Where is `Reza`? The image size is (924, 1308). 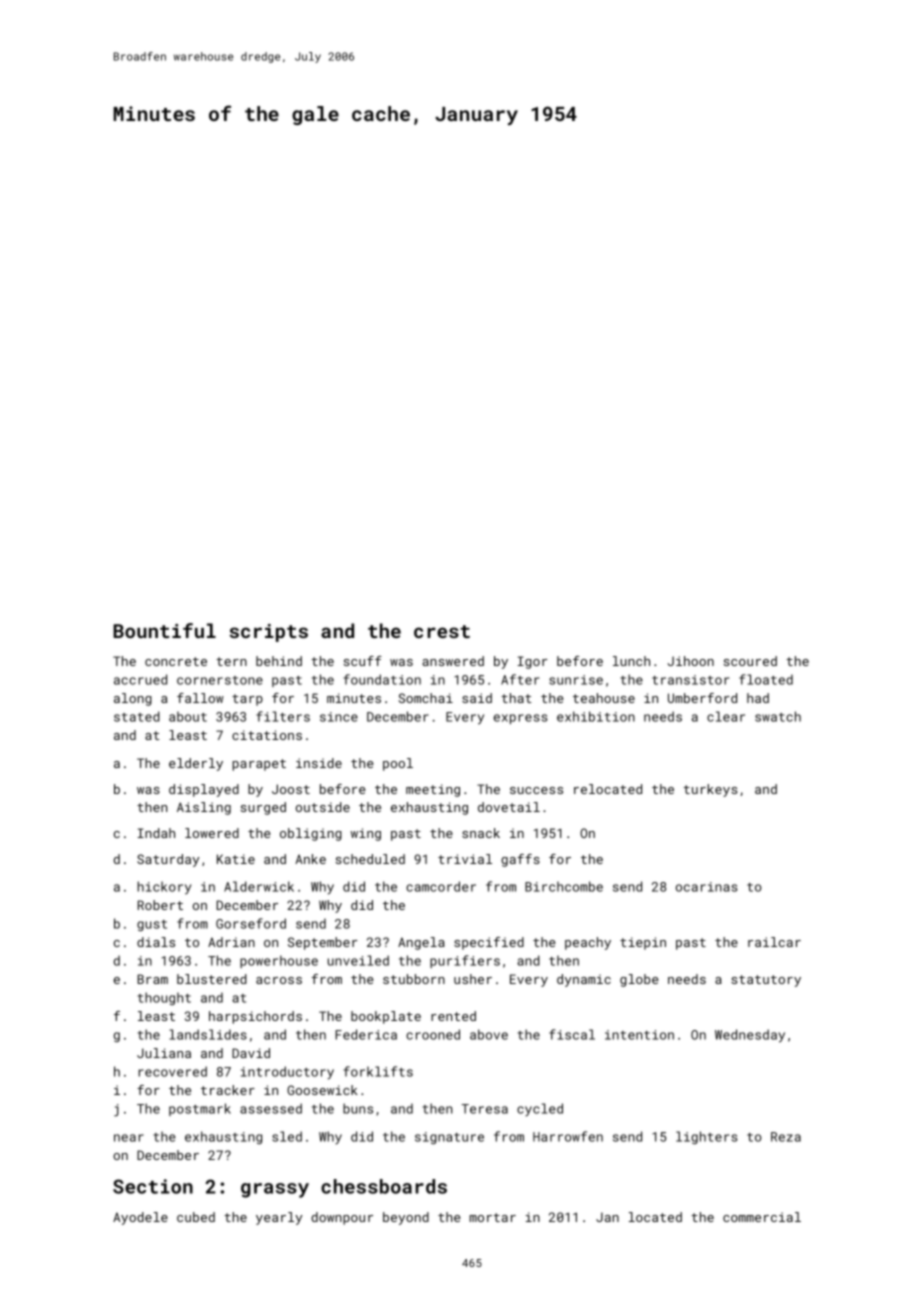 Reza is located at coordinates (786, 1137).
